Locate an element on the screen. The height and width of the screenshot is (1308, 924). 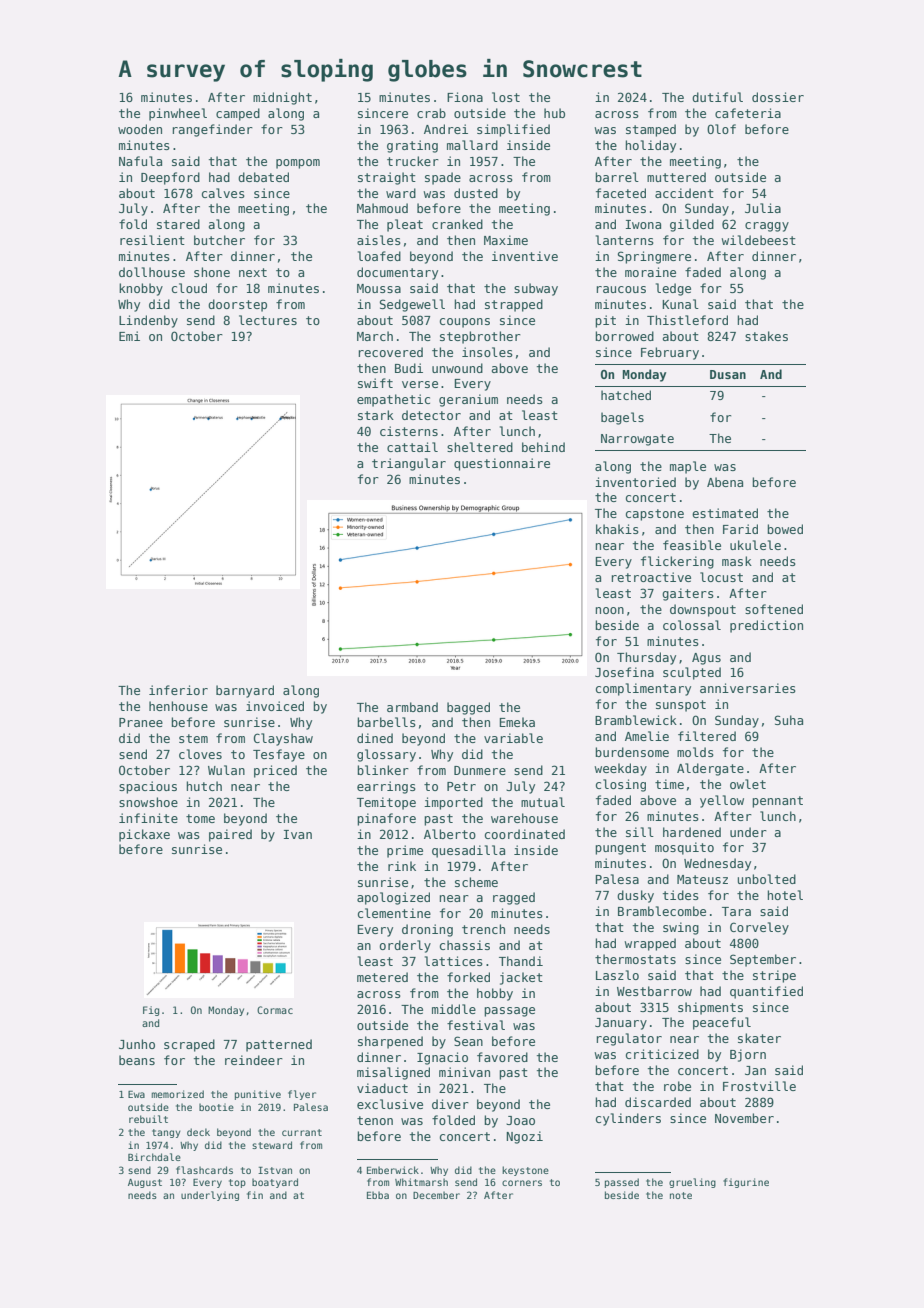
Lindenby is located at coordinates (148, 321).
